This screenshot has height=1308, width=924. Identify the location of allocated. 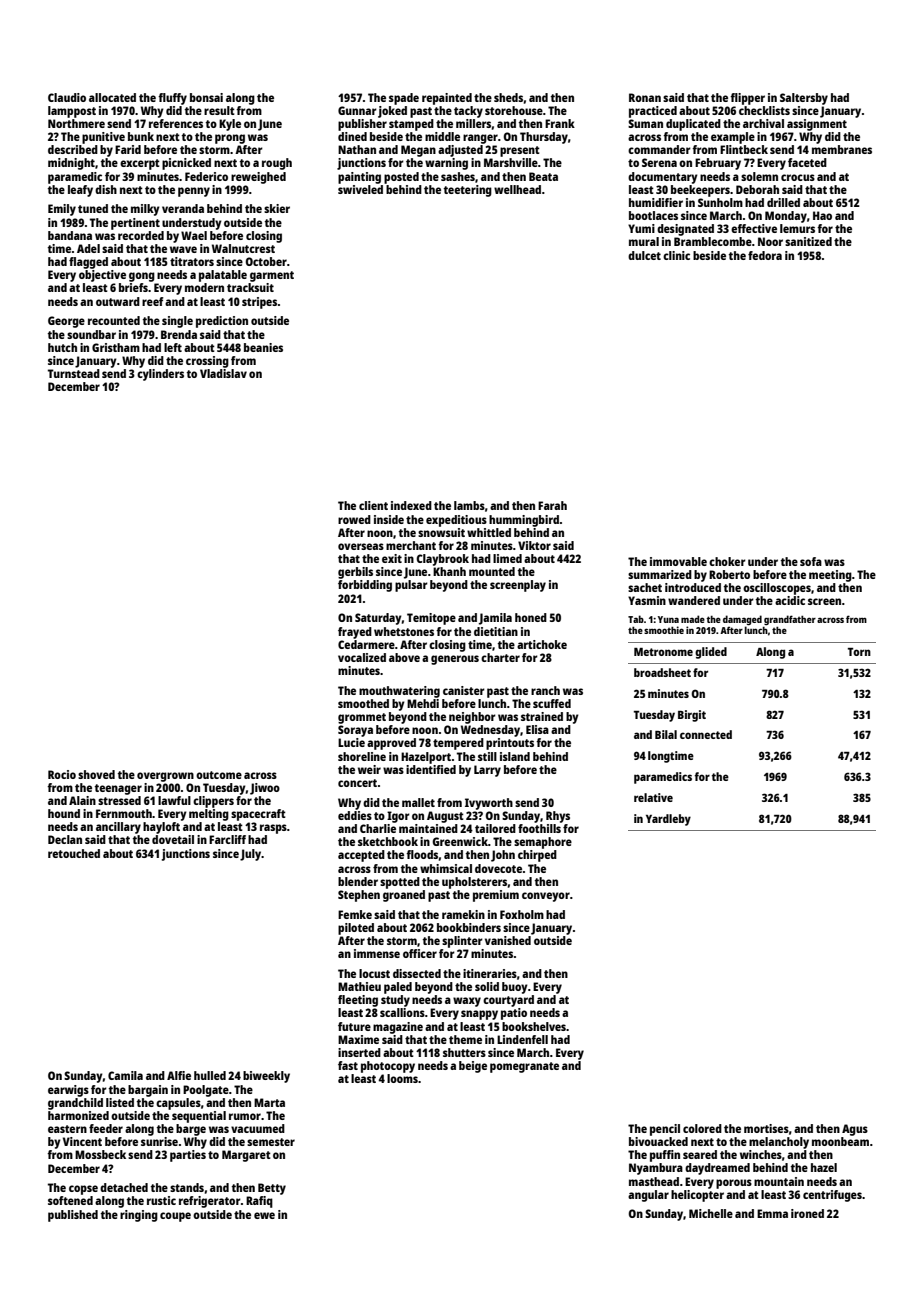
(112, 97).
